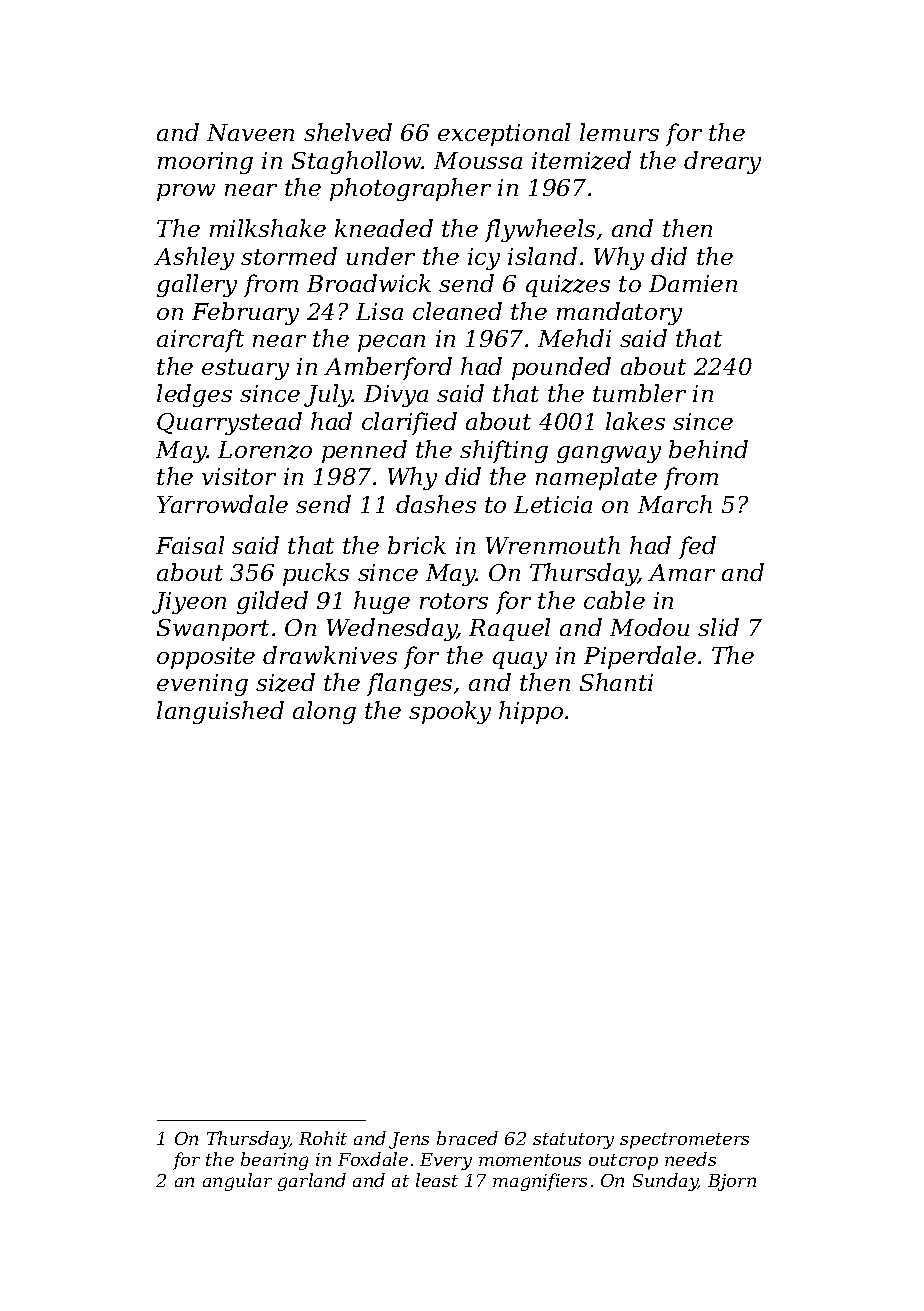 The width and height of the page is (924, 1311). I want to click on garland, so click(312, 1182).
